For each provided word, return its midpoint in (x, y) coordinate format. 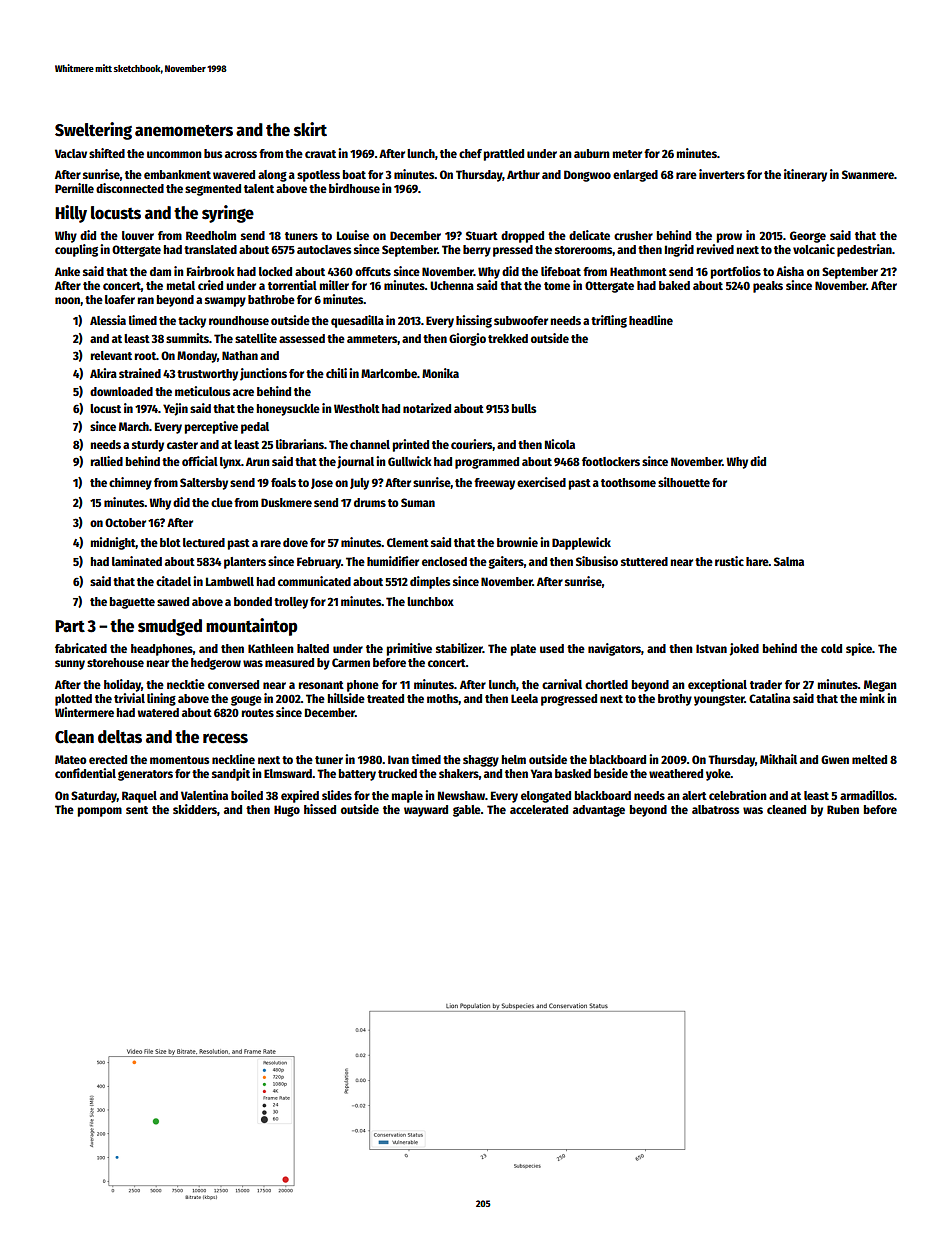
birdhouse (354, 188)
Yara (541, 773)
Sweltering (93, 131)
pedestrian (864, 250)
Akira (103, 373)
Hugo (287, 811)
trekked (508, 338)
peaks (768, 287)
